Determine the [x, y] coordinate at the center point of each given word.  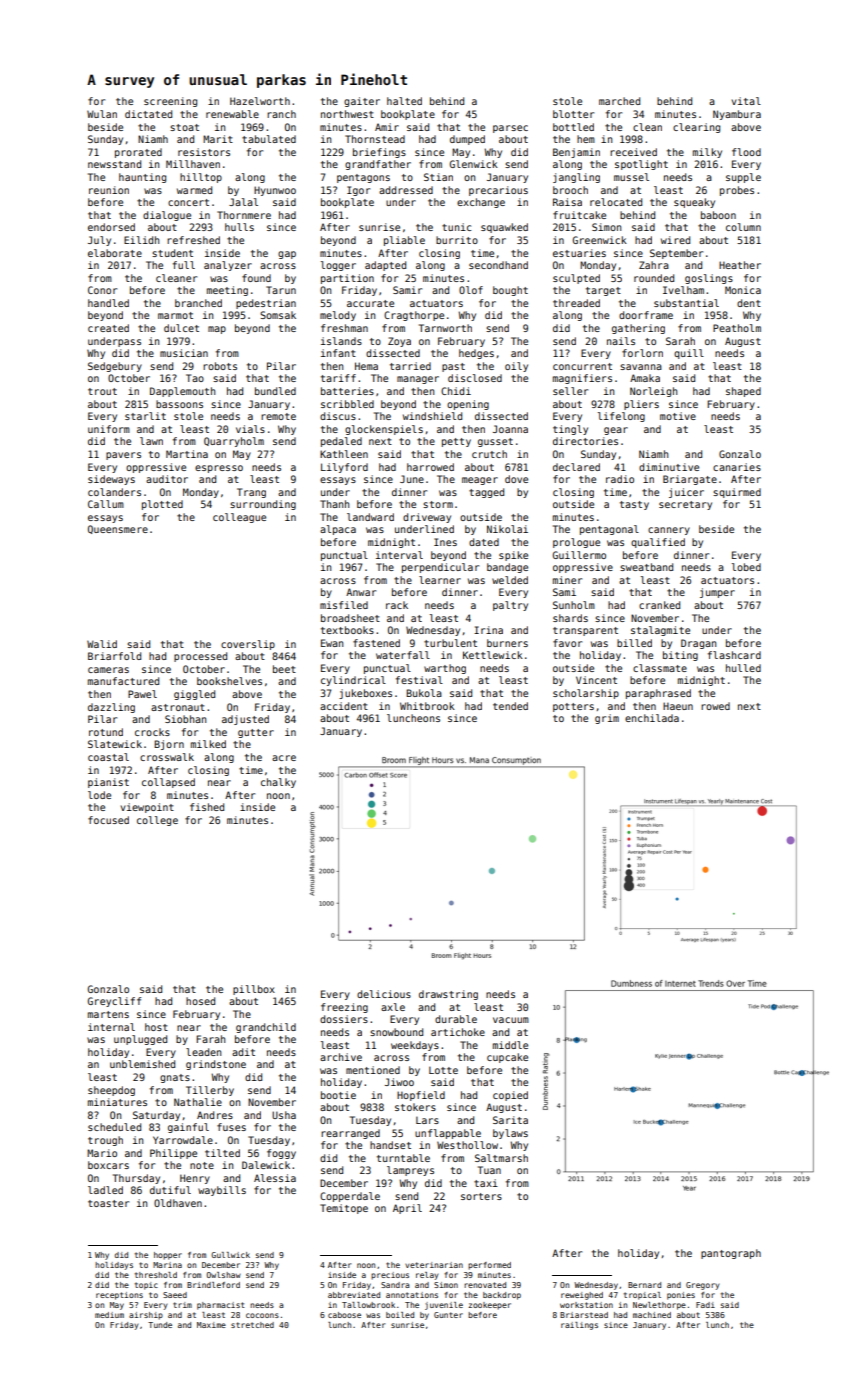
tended [510, 706]
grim [607, 719]
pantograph [731, 1254]
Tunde [160, 1325]
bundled [275, 391]
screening [170, 102]
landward [370, 517]
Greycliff [114, 1002]
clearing [696, 128]
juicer [686, 493]
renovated [485, 1285]
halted [404, 101]
